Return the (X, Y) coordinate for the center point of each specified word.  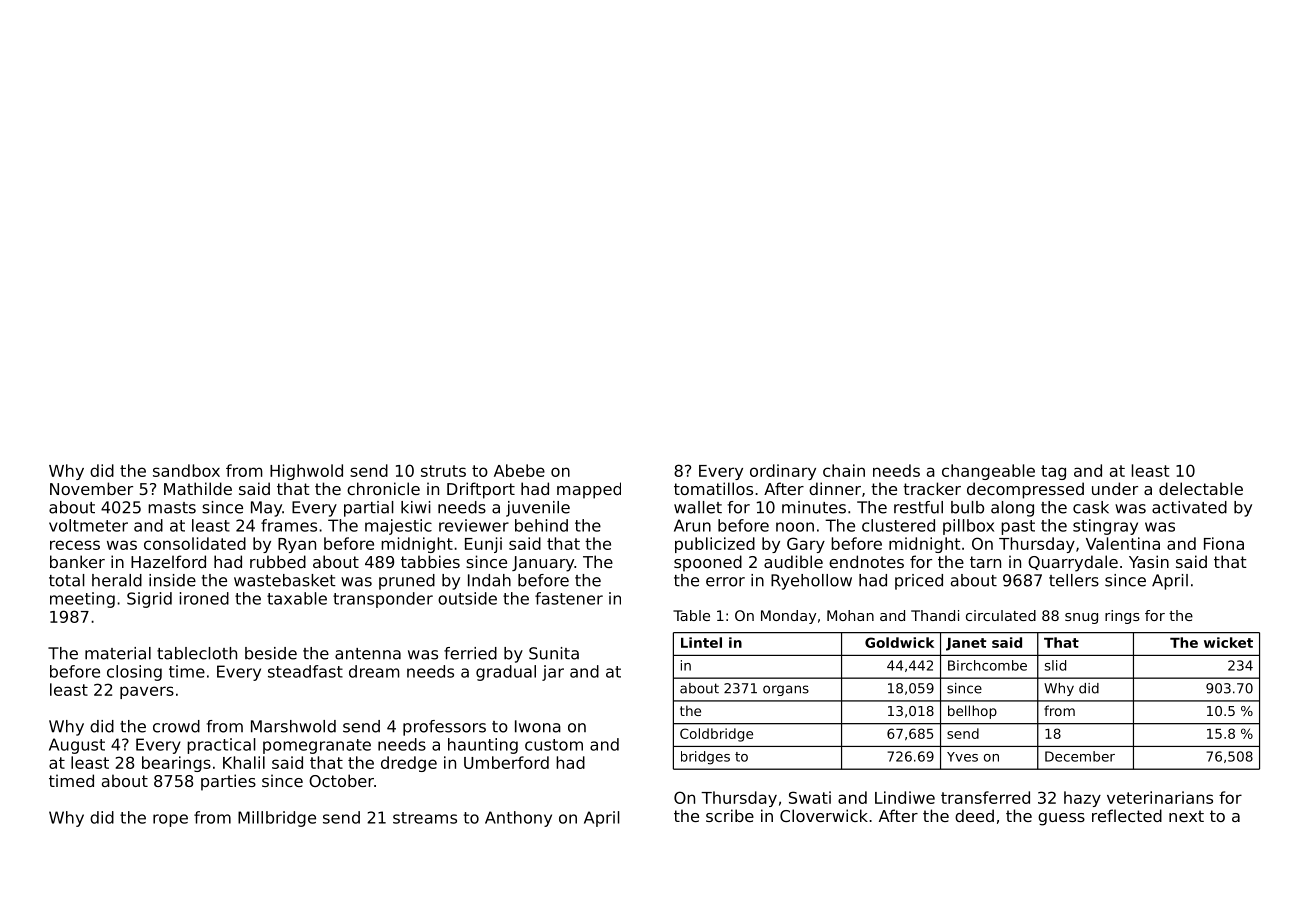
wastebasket (284, 580)
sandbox (186, 470)
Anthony (518, 819)
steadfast (305, 671)
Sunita (554, 653)
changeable (988, 472)
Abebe (519, 470)
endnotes (866, 561)
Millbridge (277, 819)
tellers (1074, 580)
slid (1055, 665)
